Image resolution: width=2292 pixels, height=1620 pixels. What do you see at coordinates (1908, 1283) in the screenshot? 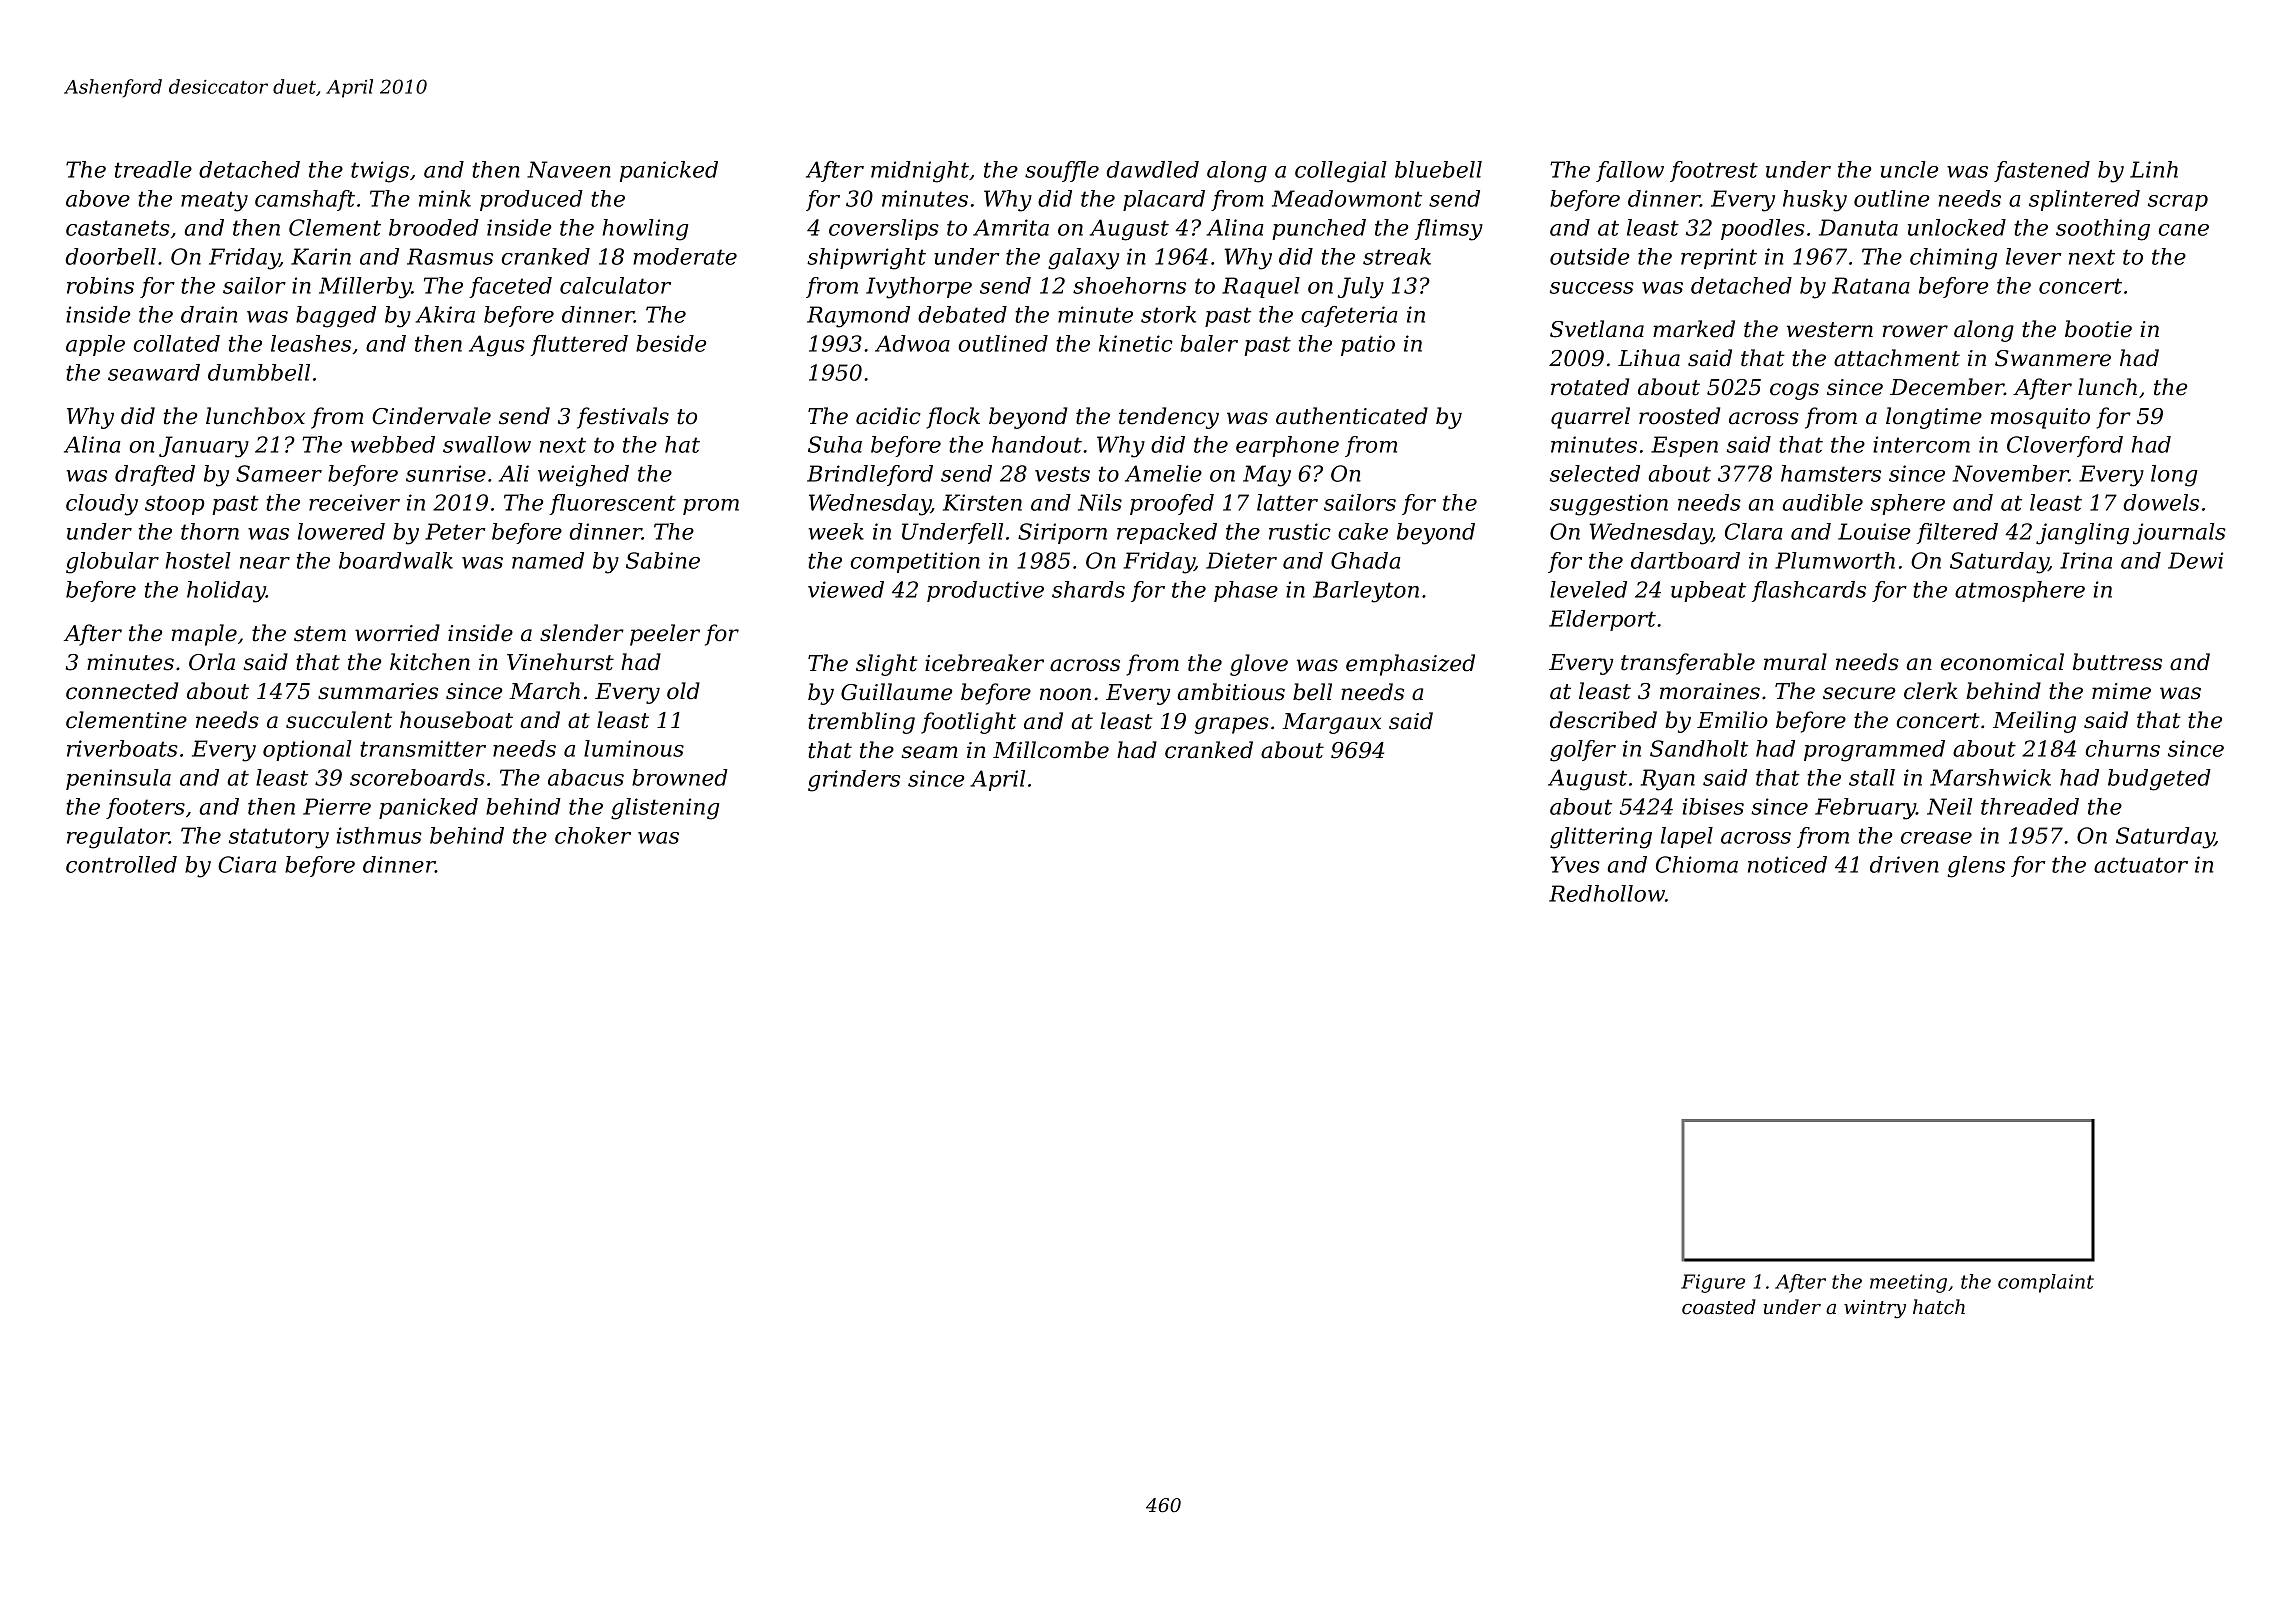
I see `meeting` at bounding box center [1908, 1283].
